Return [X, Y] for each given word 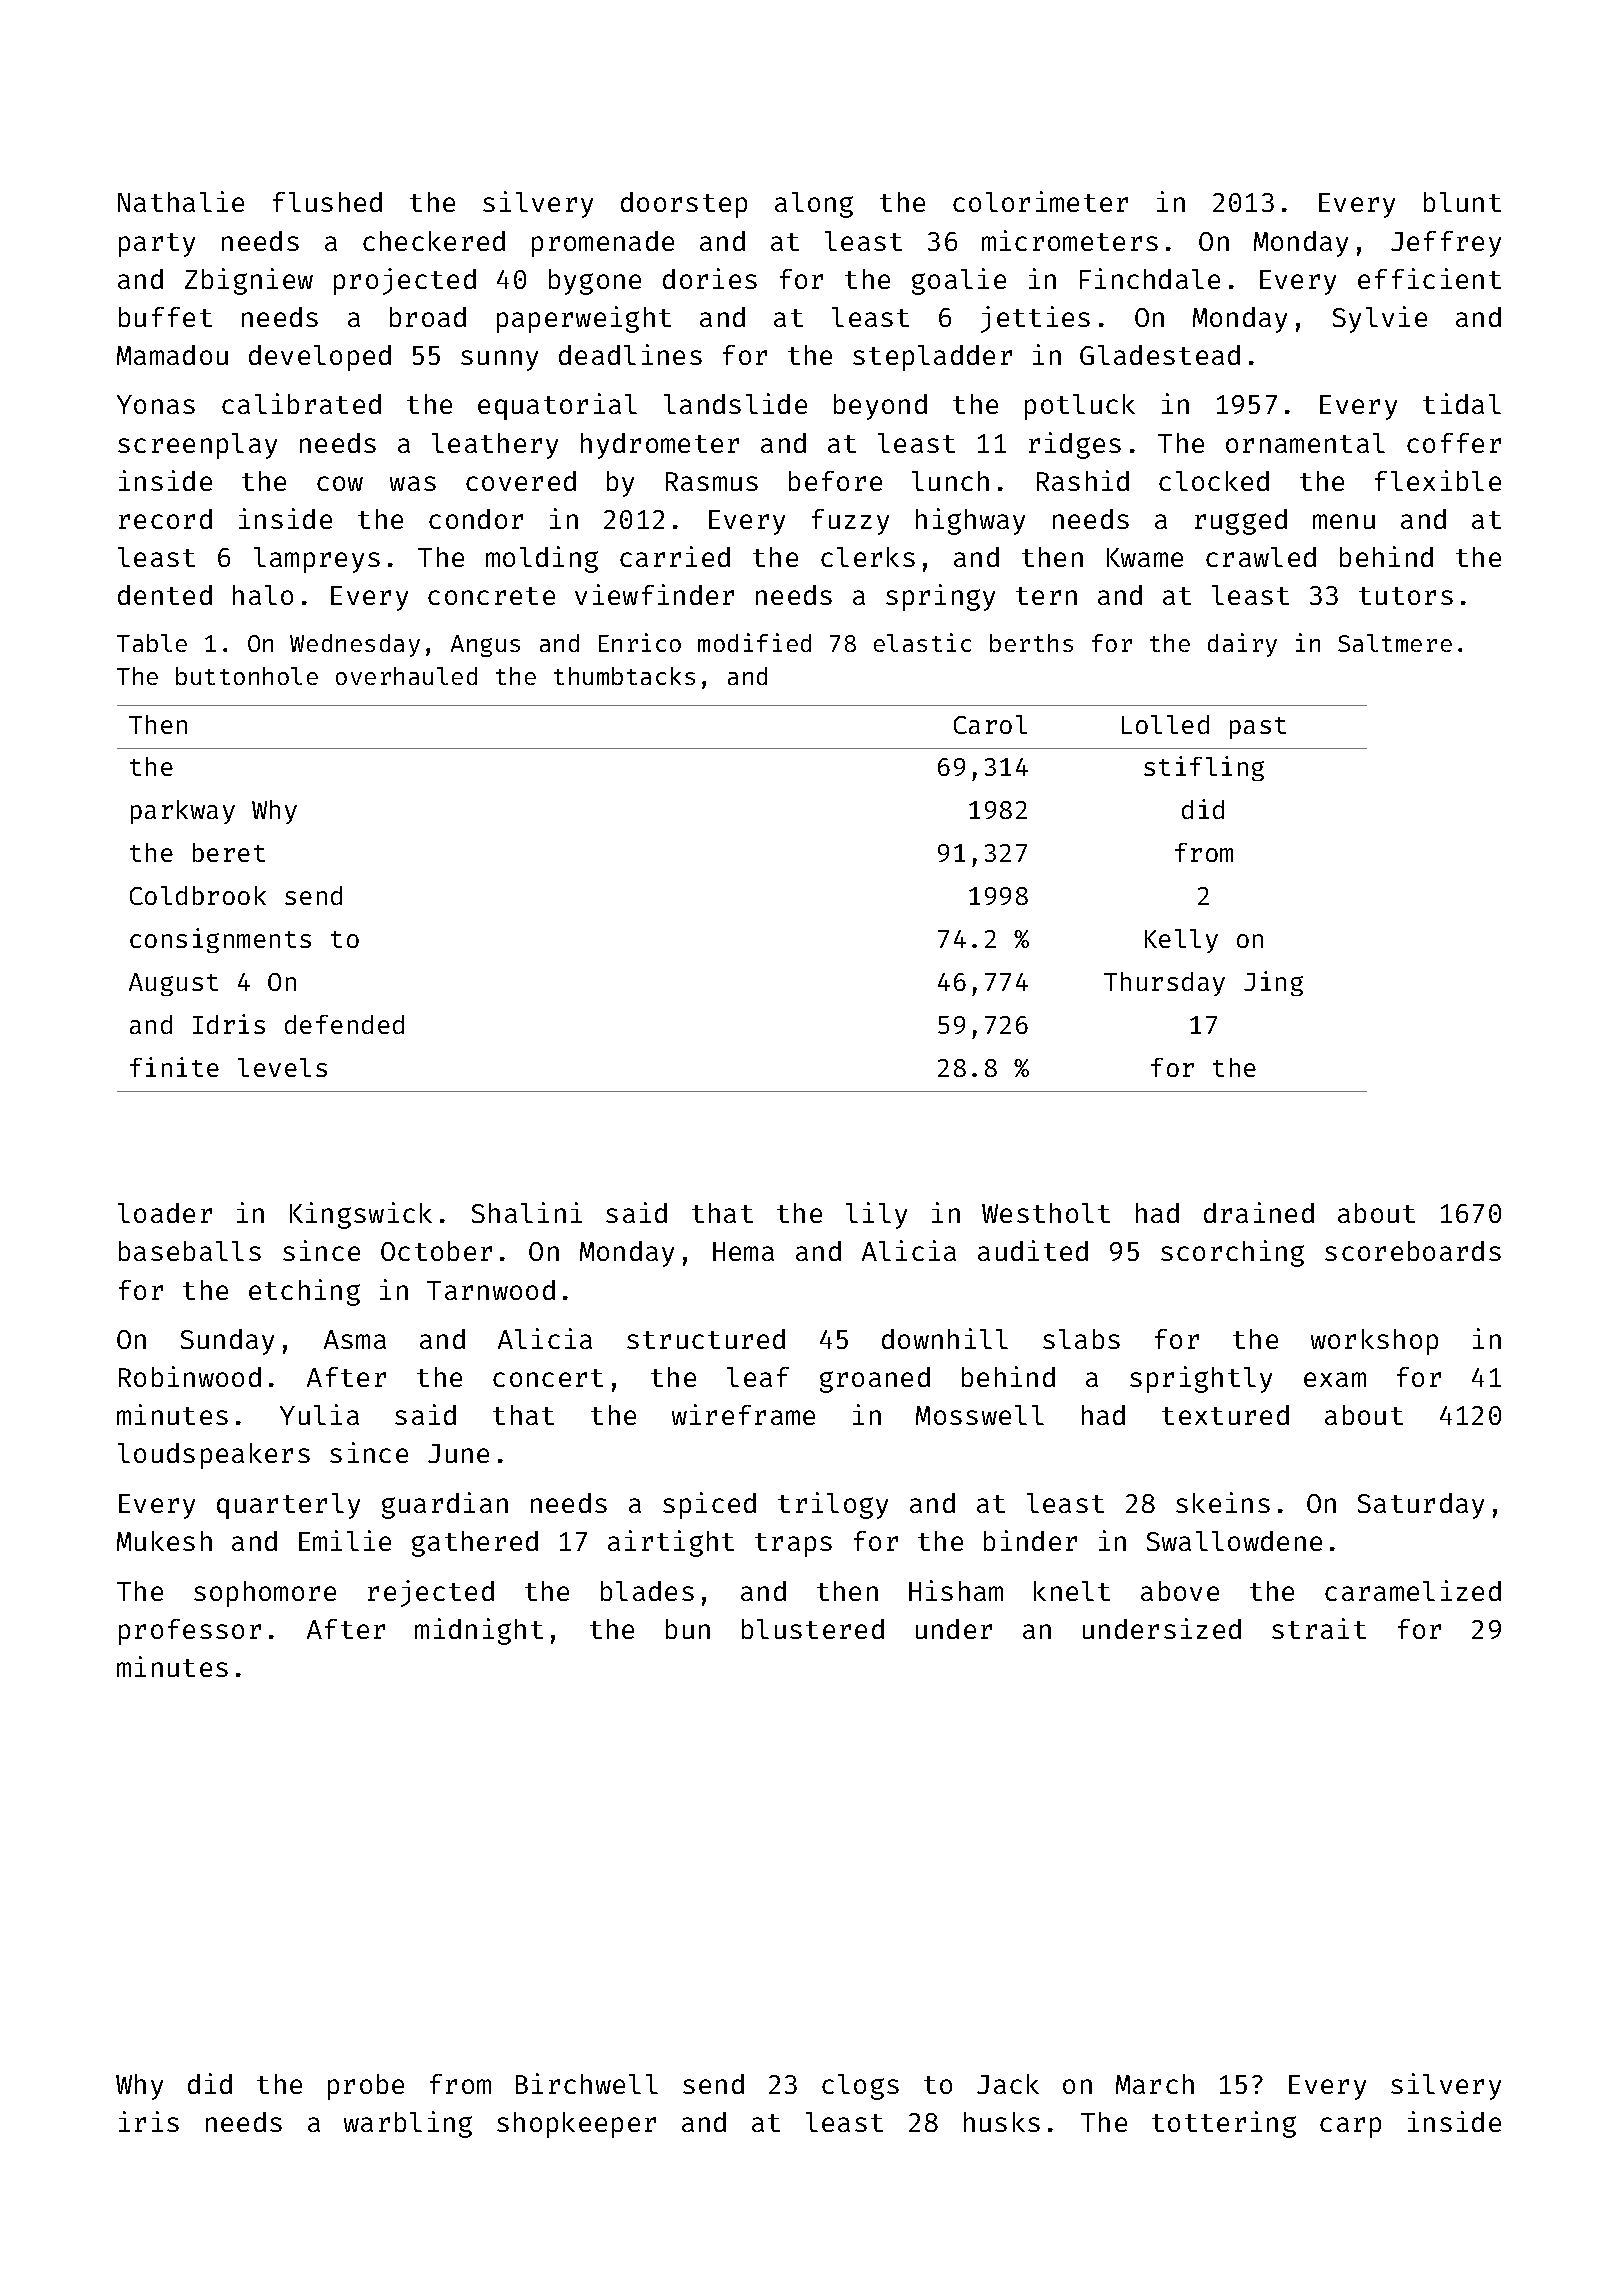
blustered [813, 1629]
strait [1319, 1628]
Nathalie [181, 201]
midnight [479, 1631]
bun [688, 1629]
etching [304, 1292]
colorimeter [1040, 201]
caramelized [1413, 1590]
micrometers [1070, 240]
